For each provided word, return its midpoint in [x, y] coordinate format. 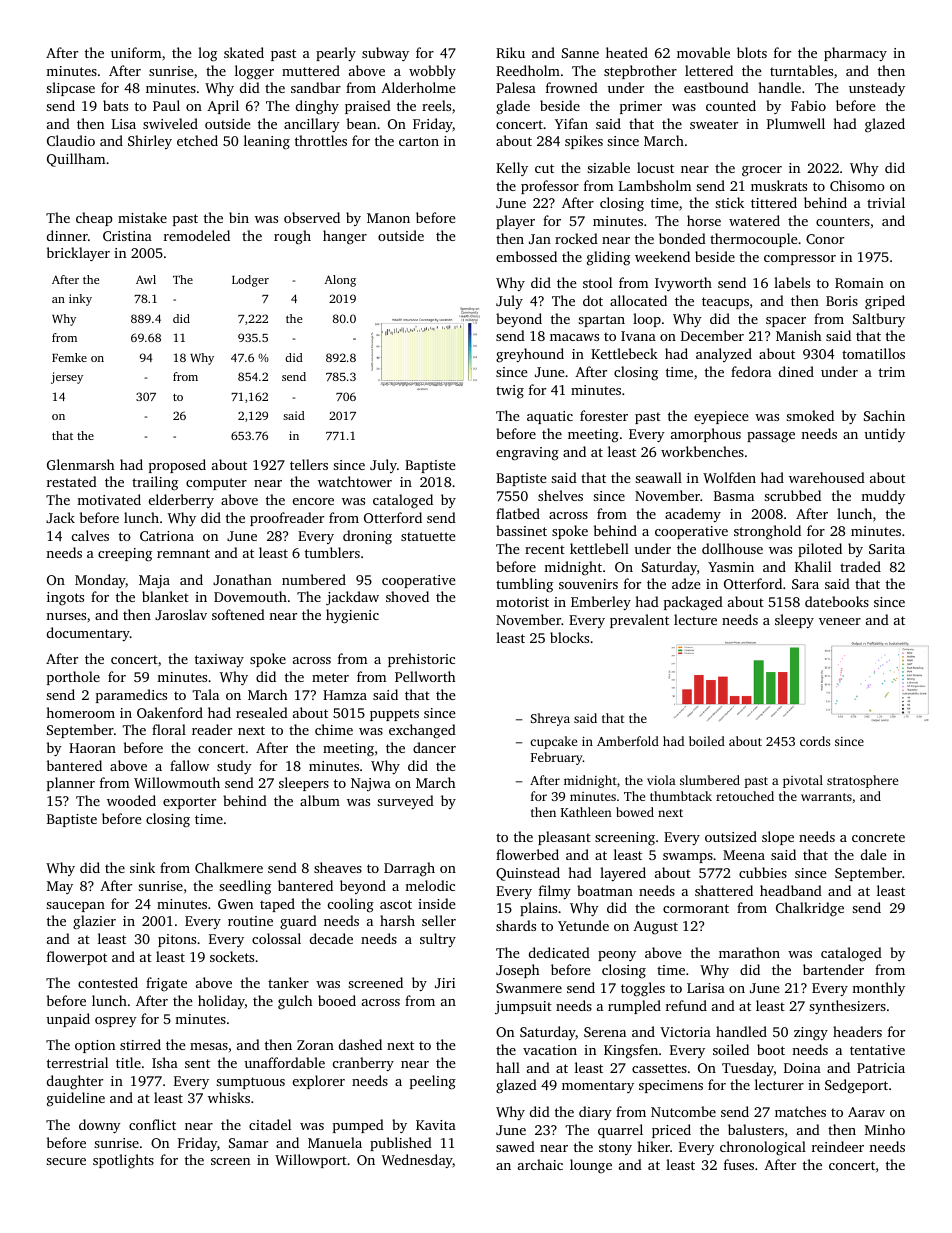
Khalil [813, 566]
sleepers [304, 784]
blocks [569, 637]
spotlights [123, 1161]
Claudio [71, 140]
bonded [682, 238]
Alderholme [418, 87]
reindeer [838, 1146]
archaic [540, 1164]
